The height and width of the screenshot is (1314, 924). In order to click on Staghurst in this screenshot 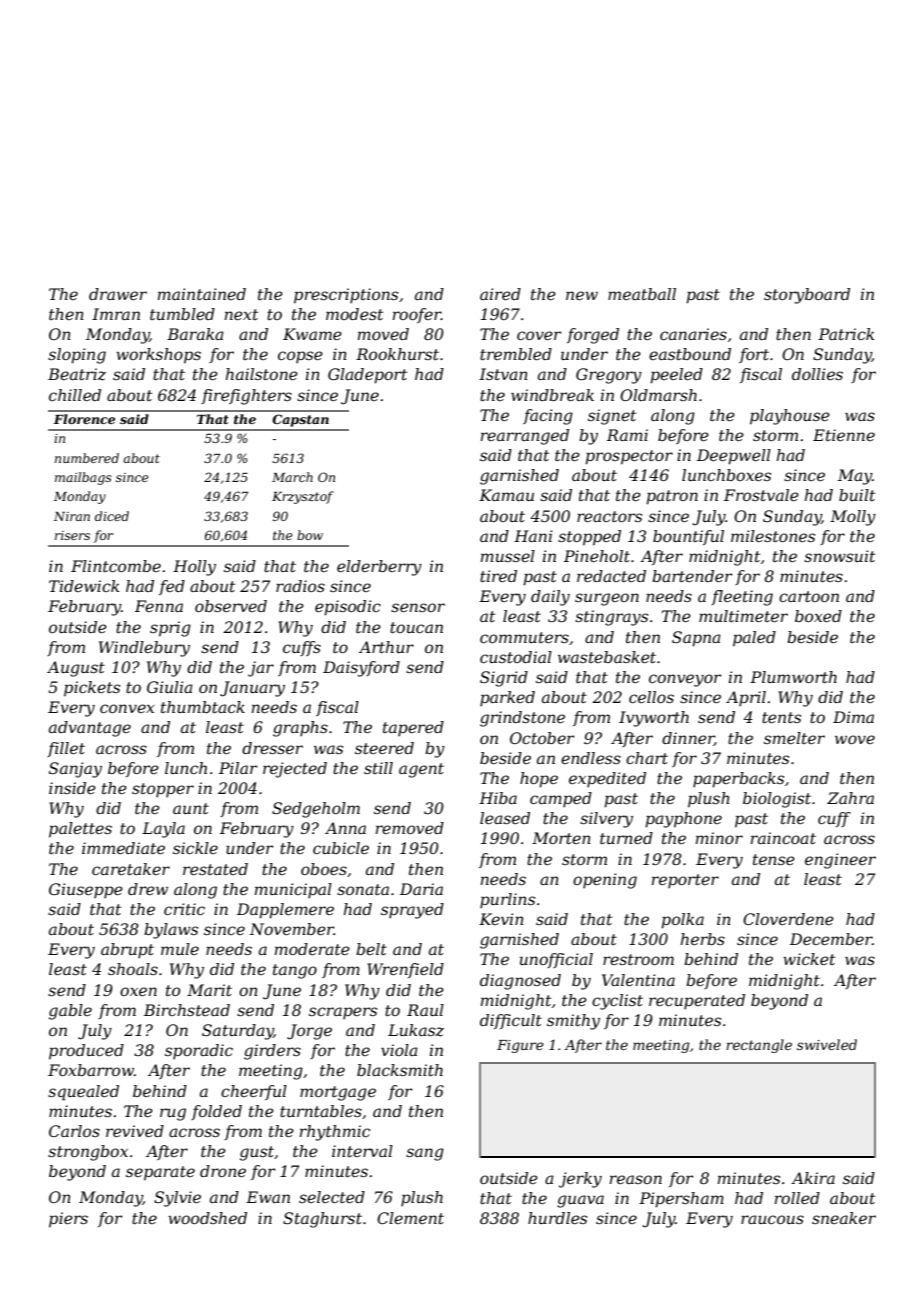, I will do `click(322, 1220)`.
